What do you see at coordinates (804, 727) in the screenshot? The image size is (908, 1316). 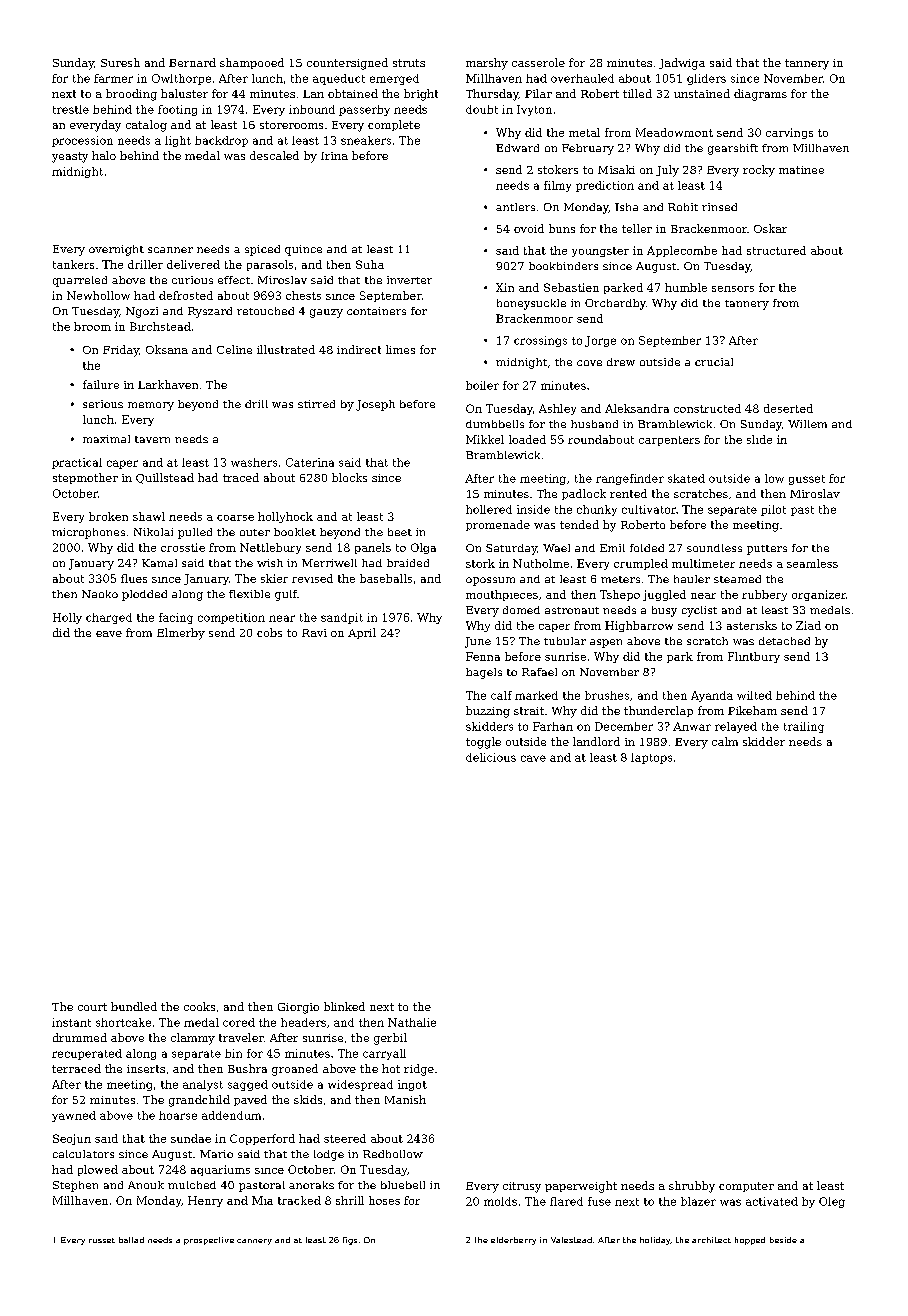 I see `trailing` at bounding box center [804, 727].
